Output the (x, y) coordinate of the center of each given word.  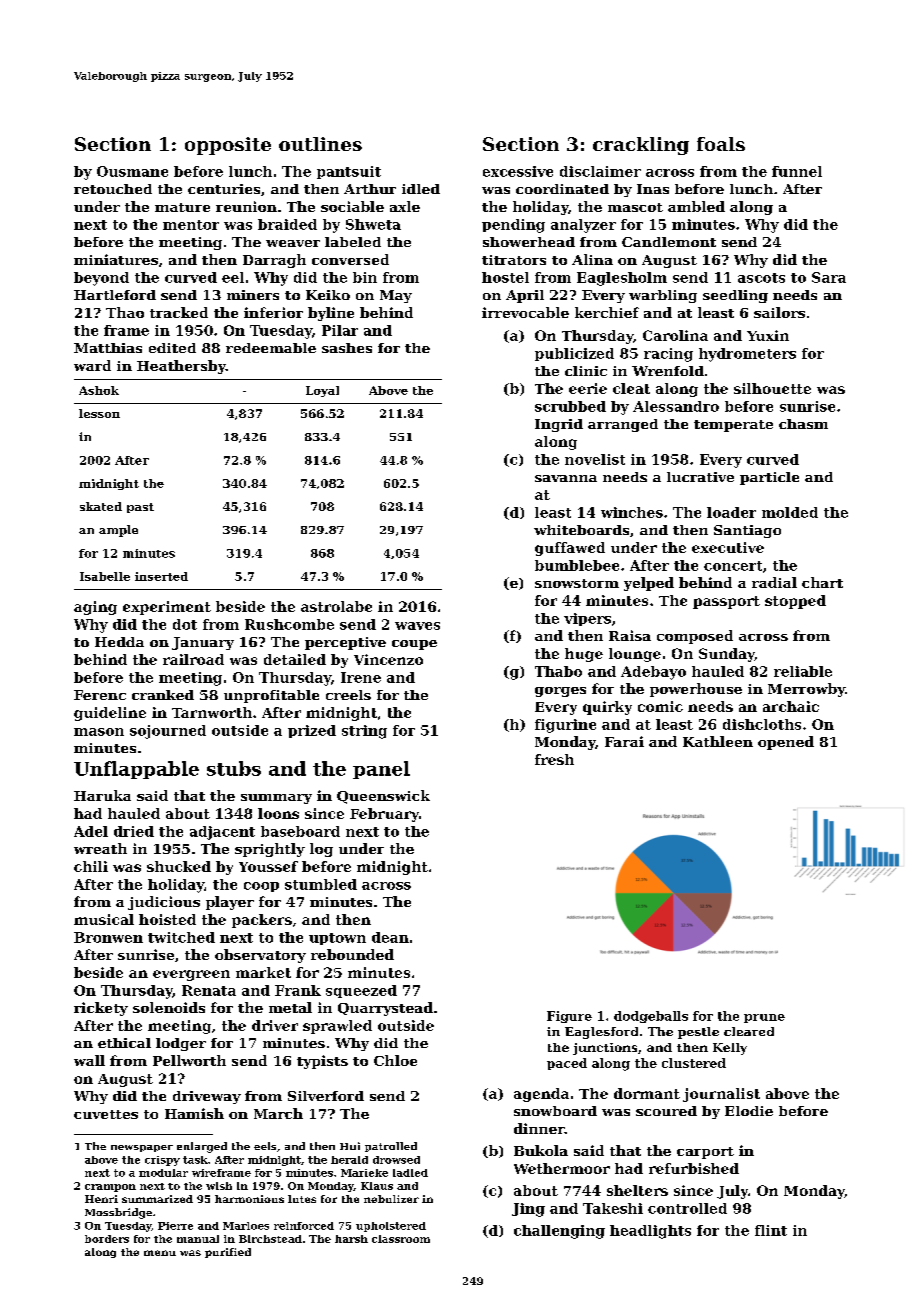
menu (160, 1253)
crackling (641, 146)
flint (771, 1230)
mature (182, 207)
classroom (401, 1239)
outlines (320, 144)
